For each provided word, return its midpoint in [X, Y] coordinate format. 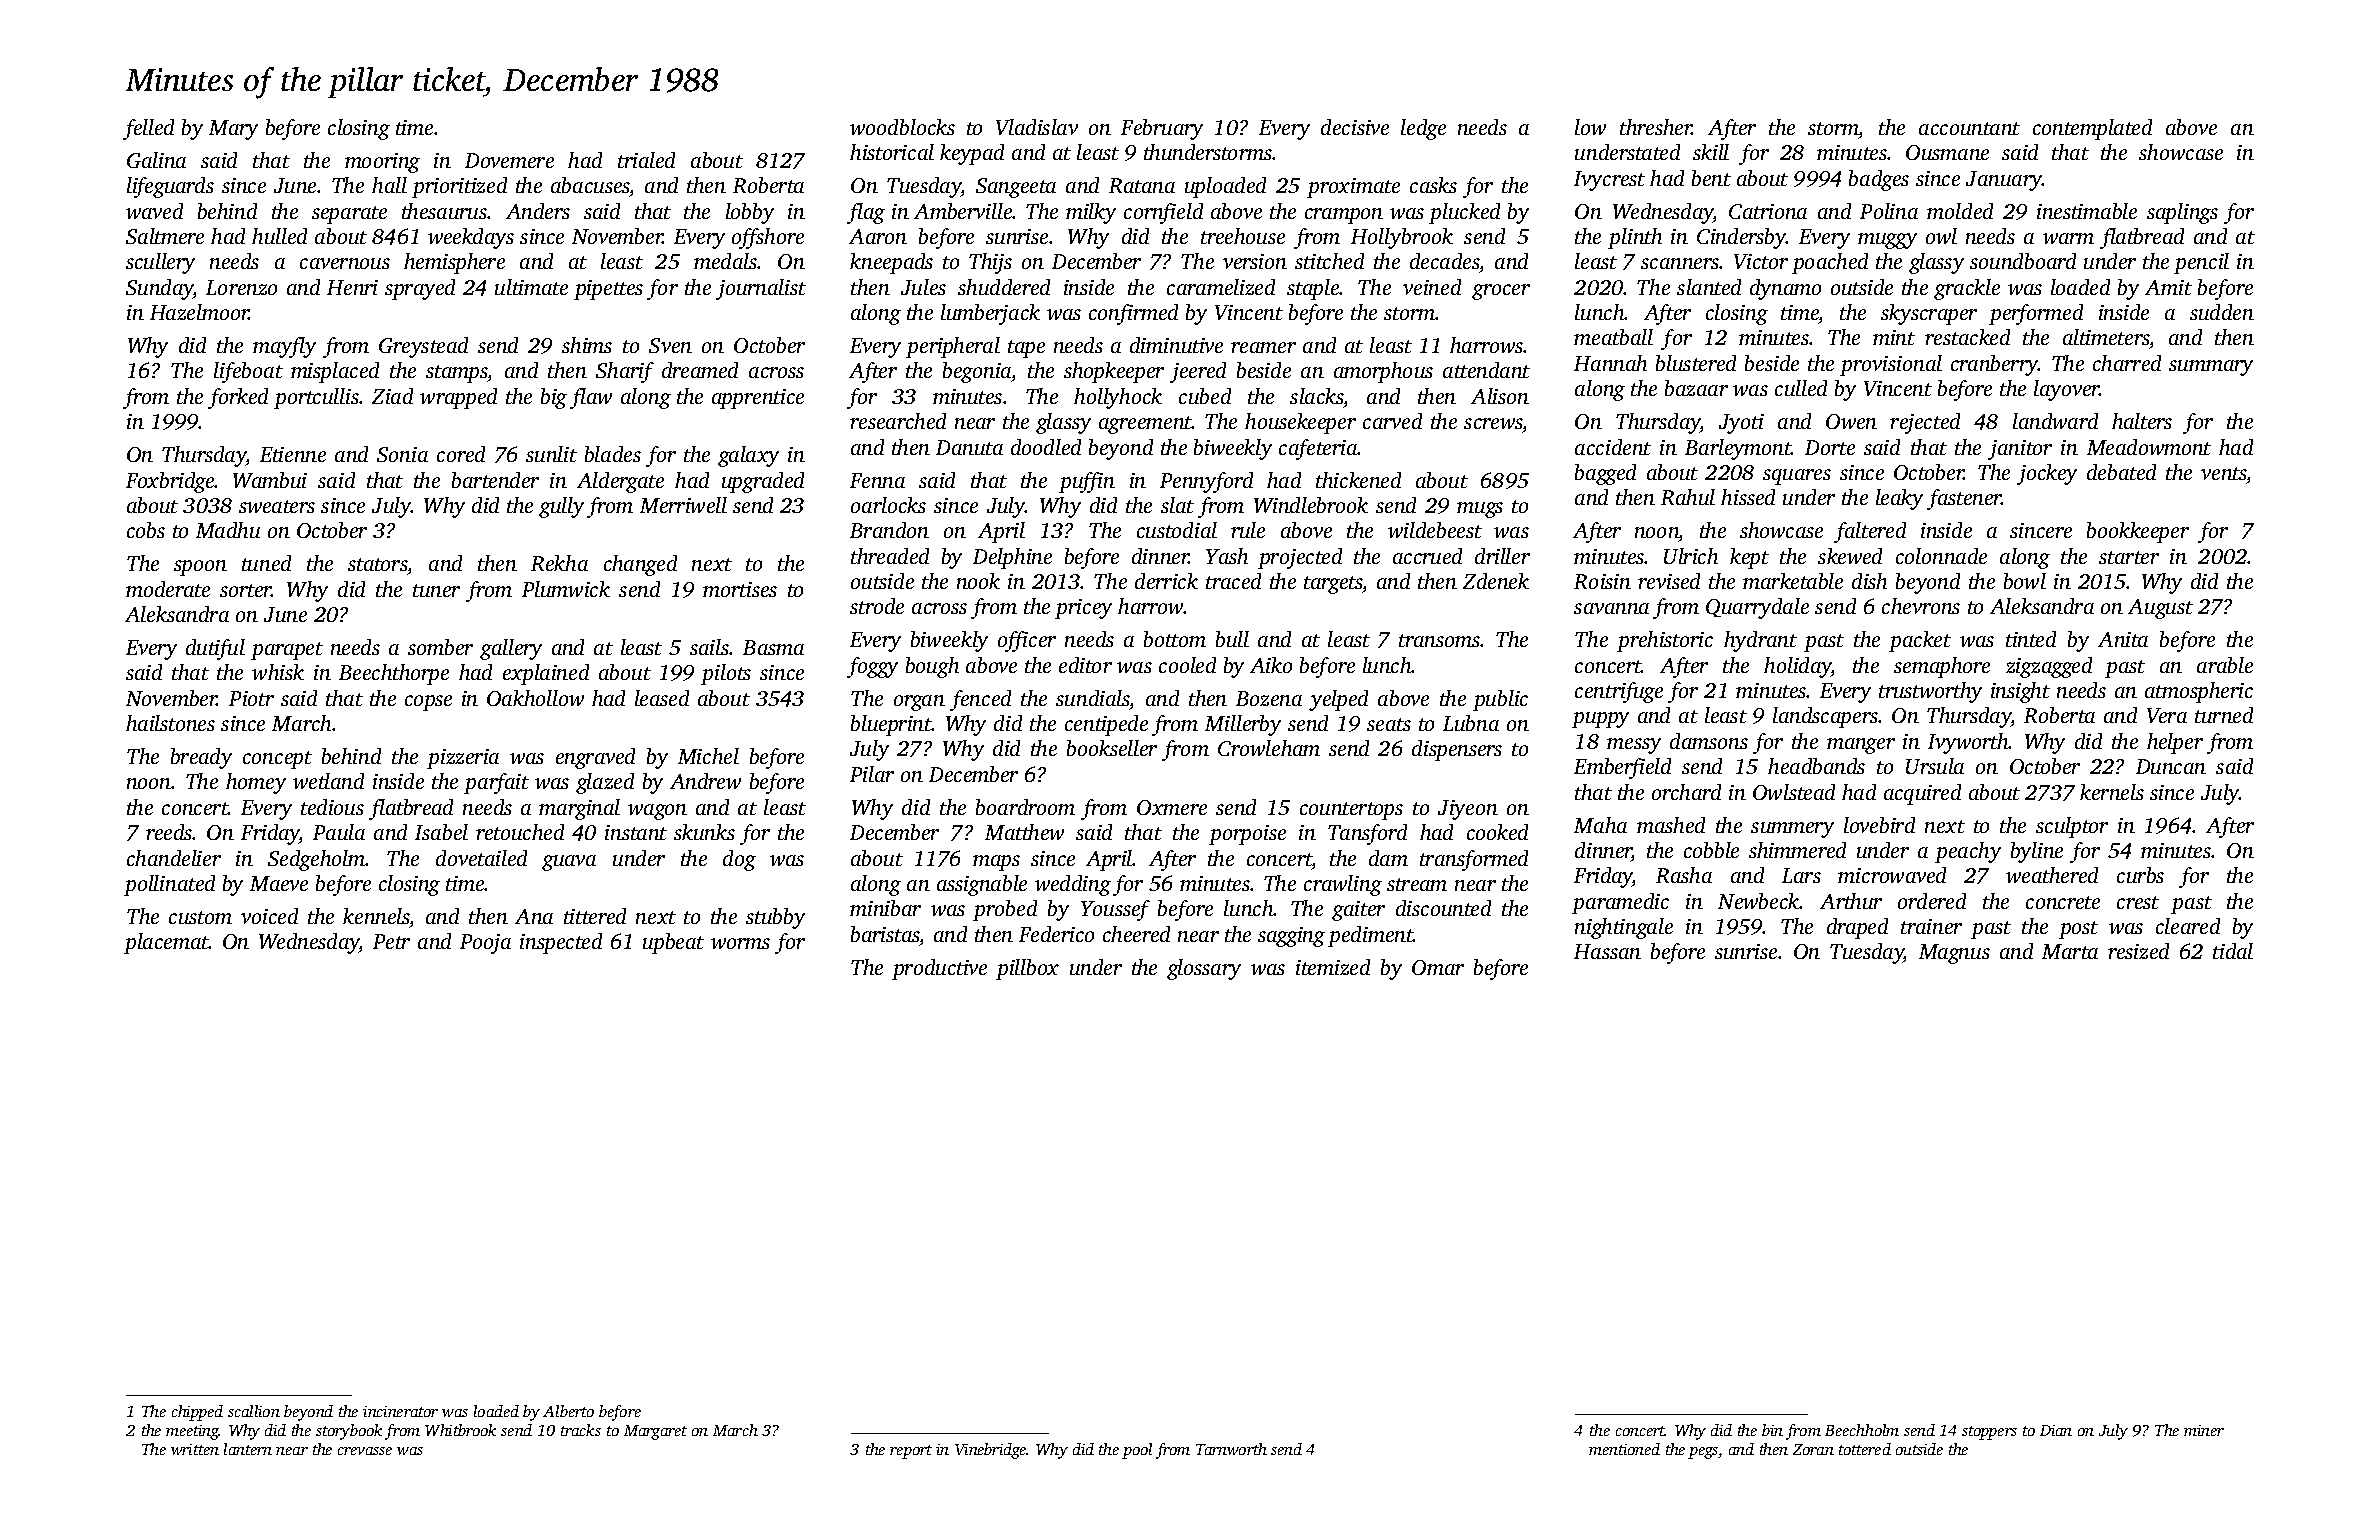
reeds [169, 832]
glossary [1204, 969]
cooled [1187, 665]
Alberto [568, 1411]
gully [561, 507]
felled [148, 129]
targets [1333, 585]
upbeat [673, 943]
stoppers [1989, 1433]
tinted [2031, 639]
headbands [1816, 766]
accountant [1969, 128]
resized [2138, 951]
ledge [1423, 129]
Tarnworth [1231, 1449]
